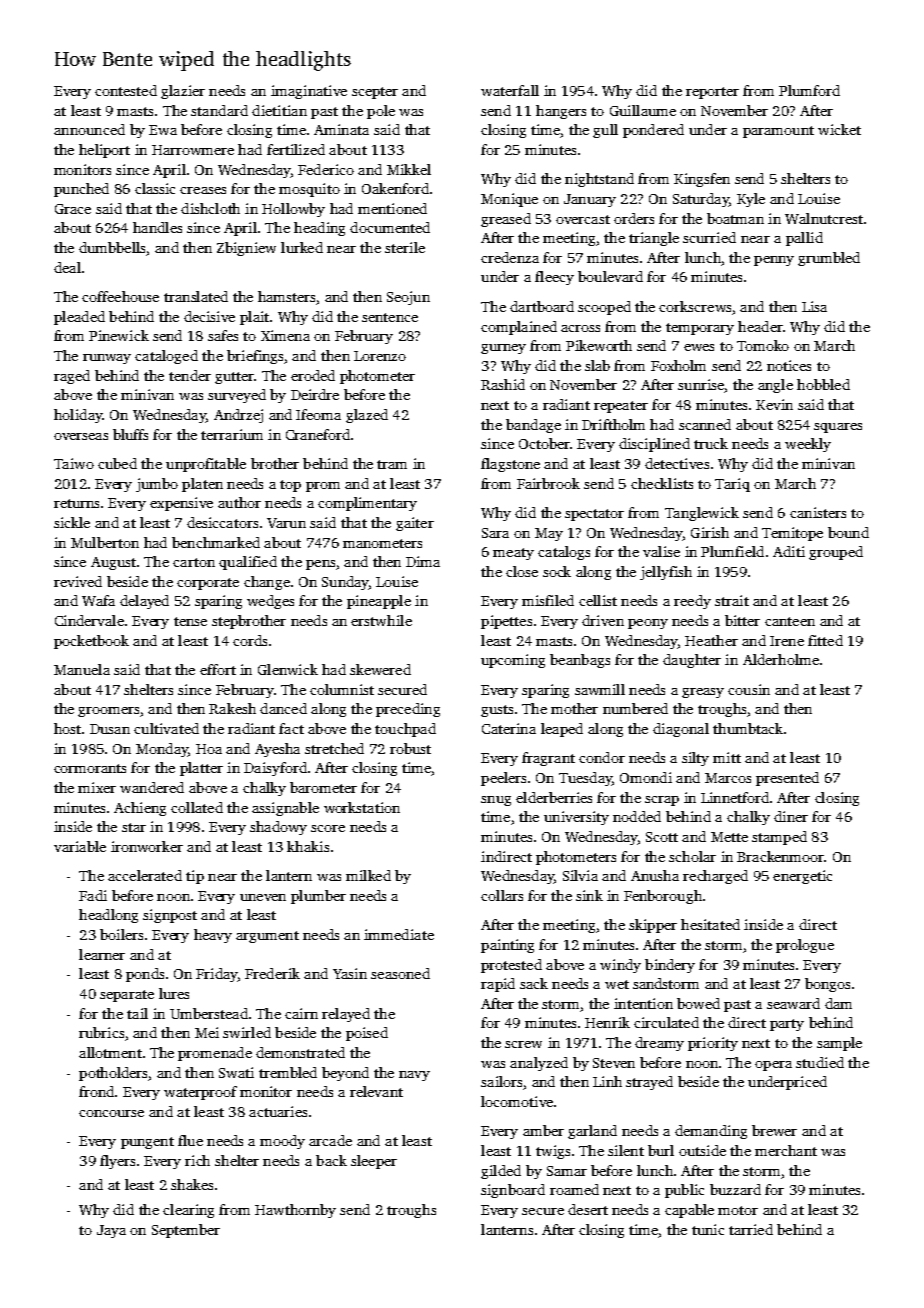 This image has height=1308, width=924. Describe the element at coordinates (126, 90) in the image. I see `contested` at that location.
